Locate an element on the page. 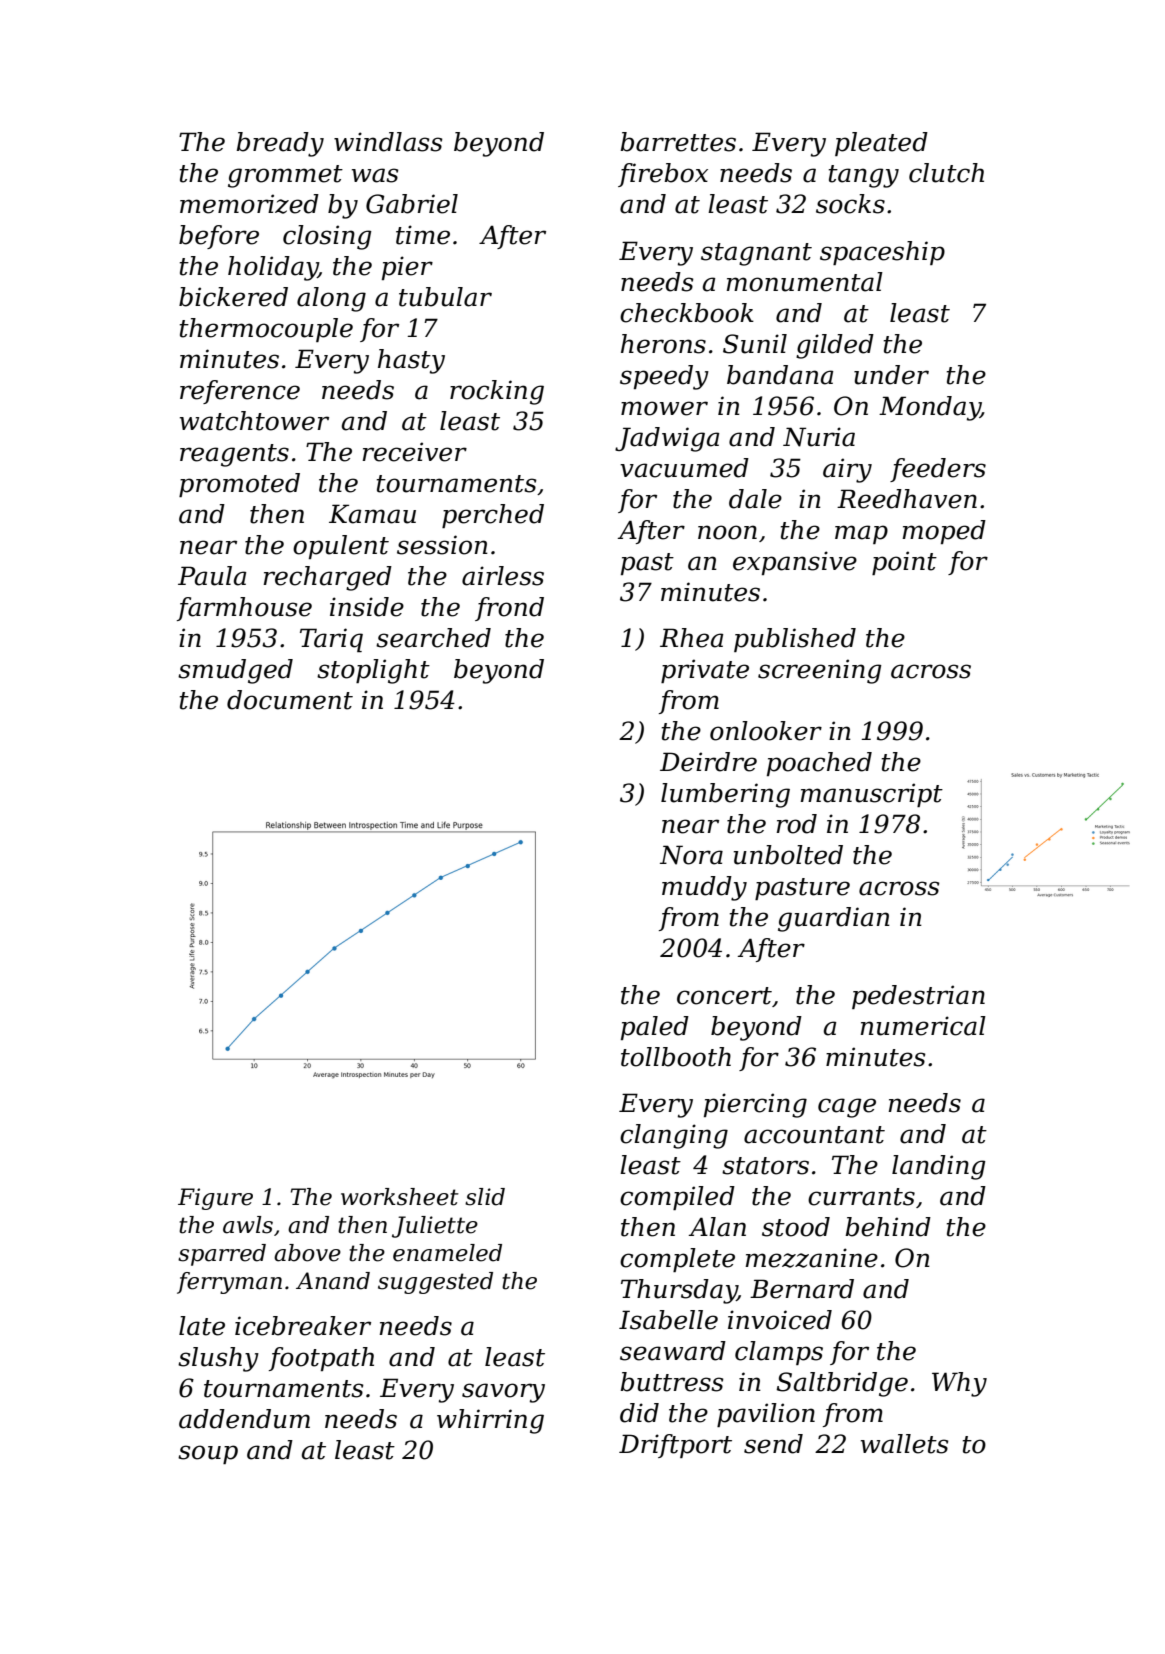 The image size is (1165, 1654). concert is located at coordinates (724, 996).
